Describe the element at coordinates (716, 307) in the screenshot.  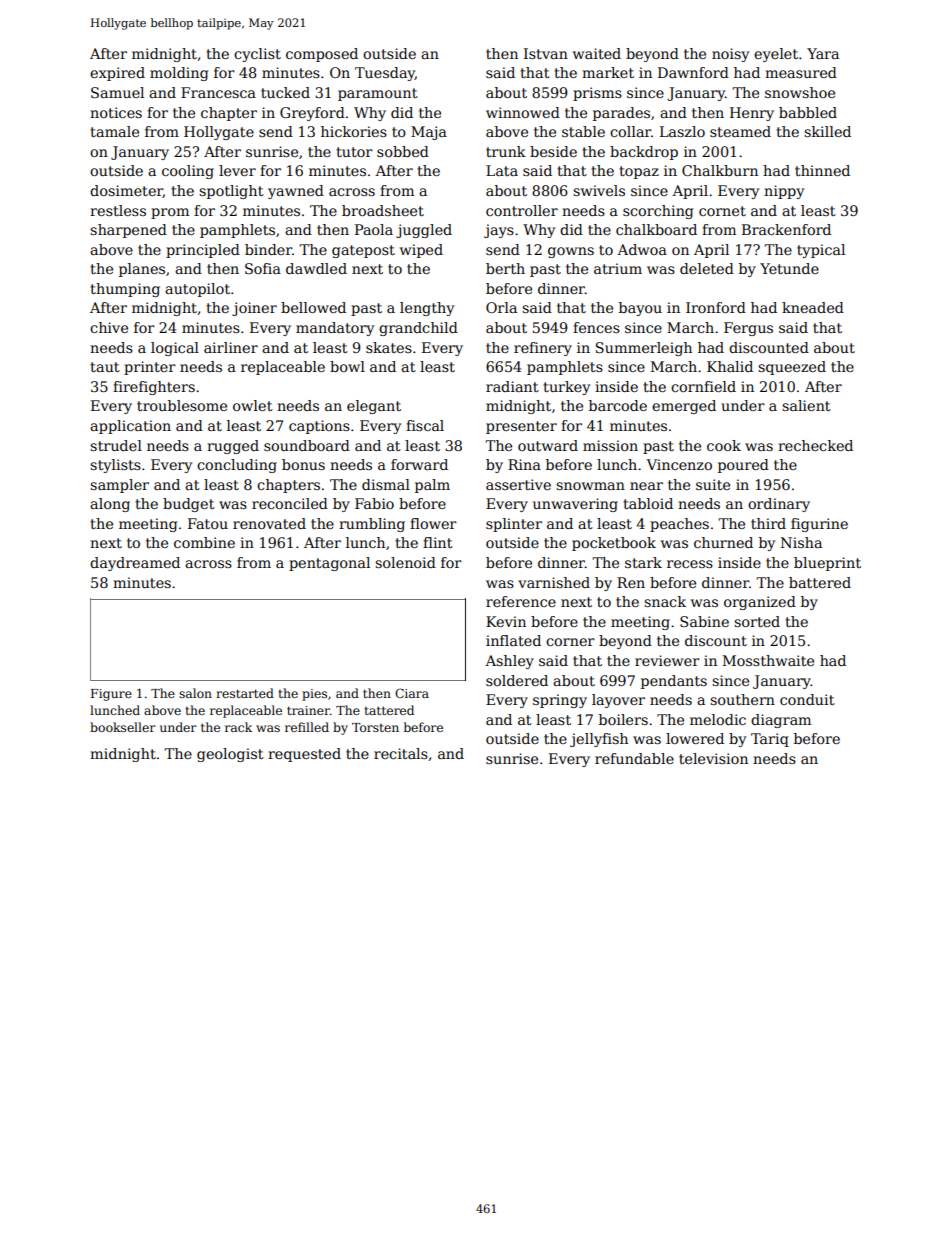
I see `Ironford` at that location.
